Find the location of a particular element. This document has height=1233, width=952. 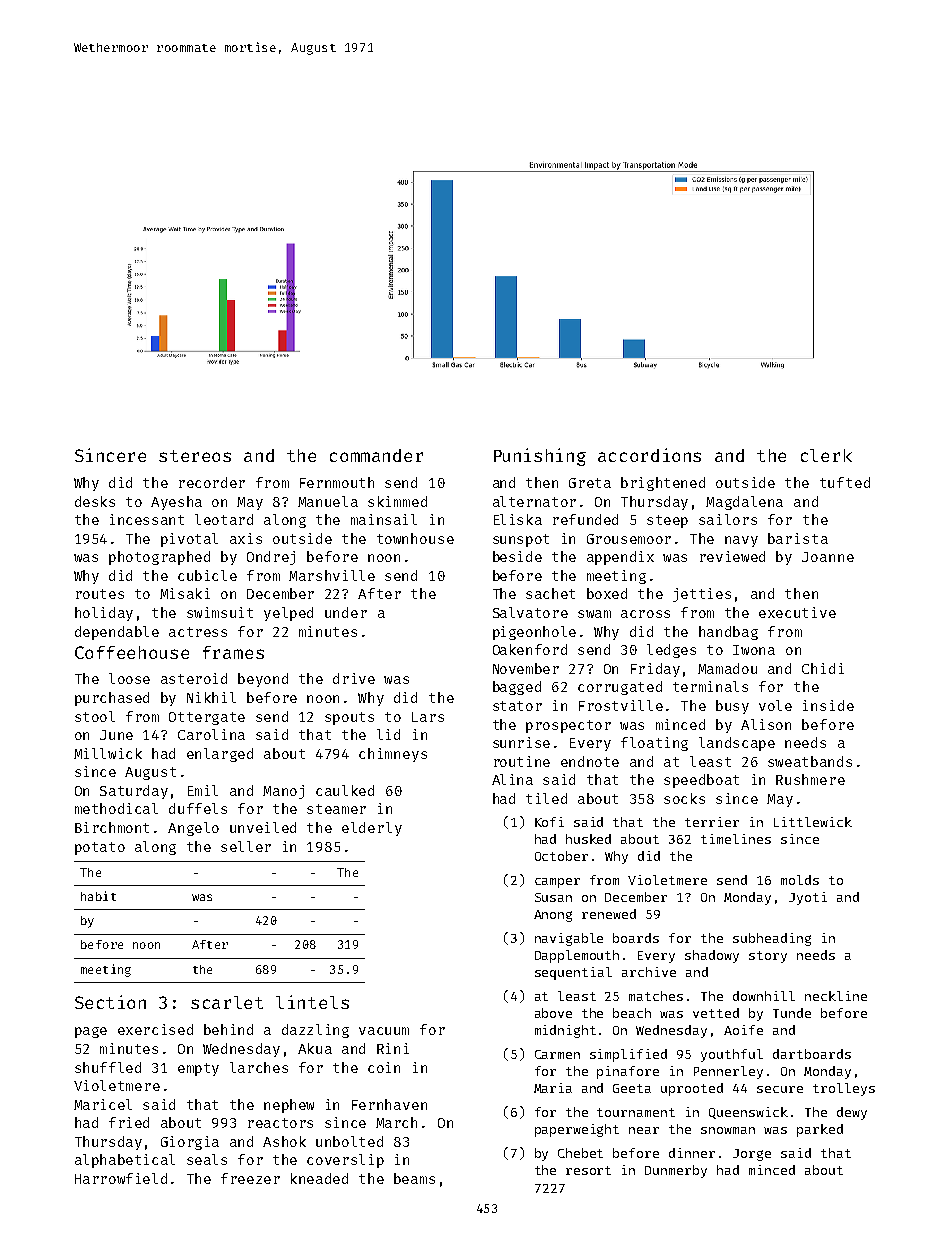

terrier is located at coordinates (712, 822).
